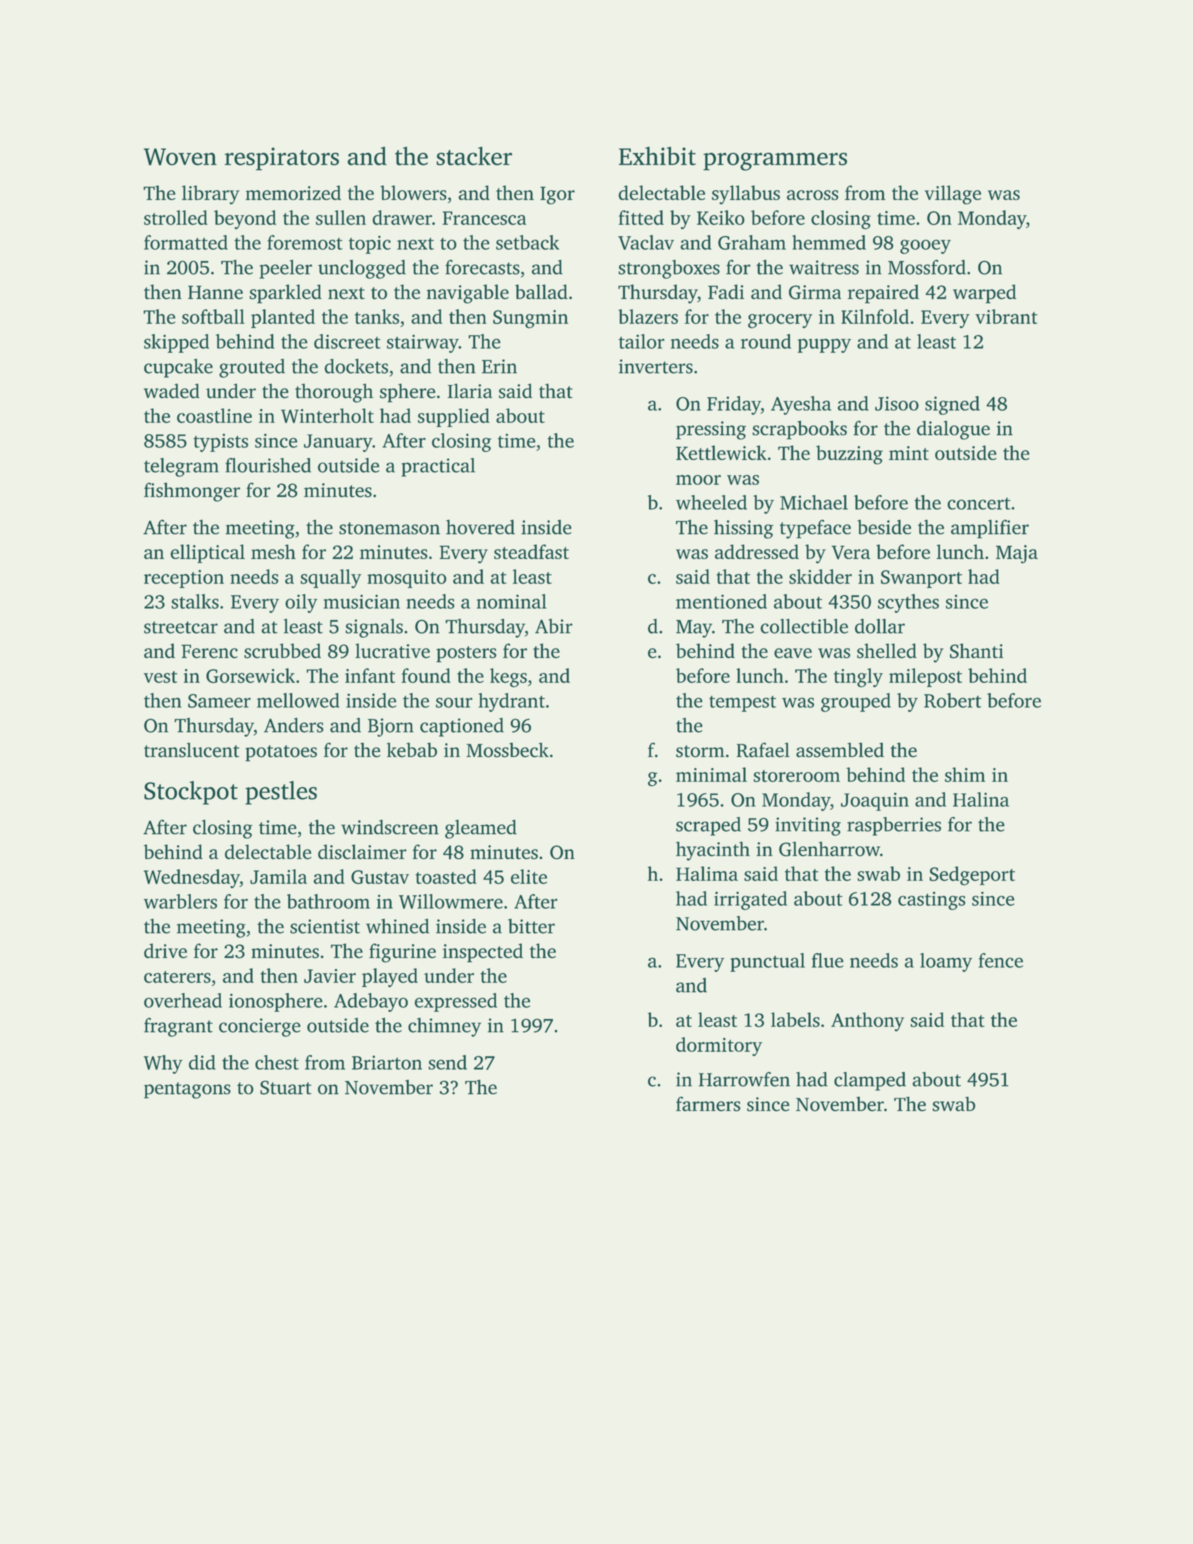 Image resolution: width=1193 pixels, height=1544 pixels. I want to click on clamped, so click(870, 1081).
